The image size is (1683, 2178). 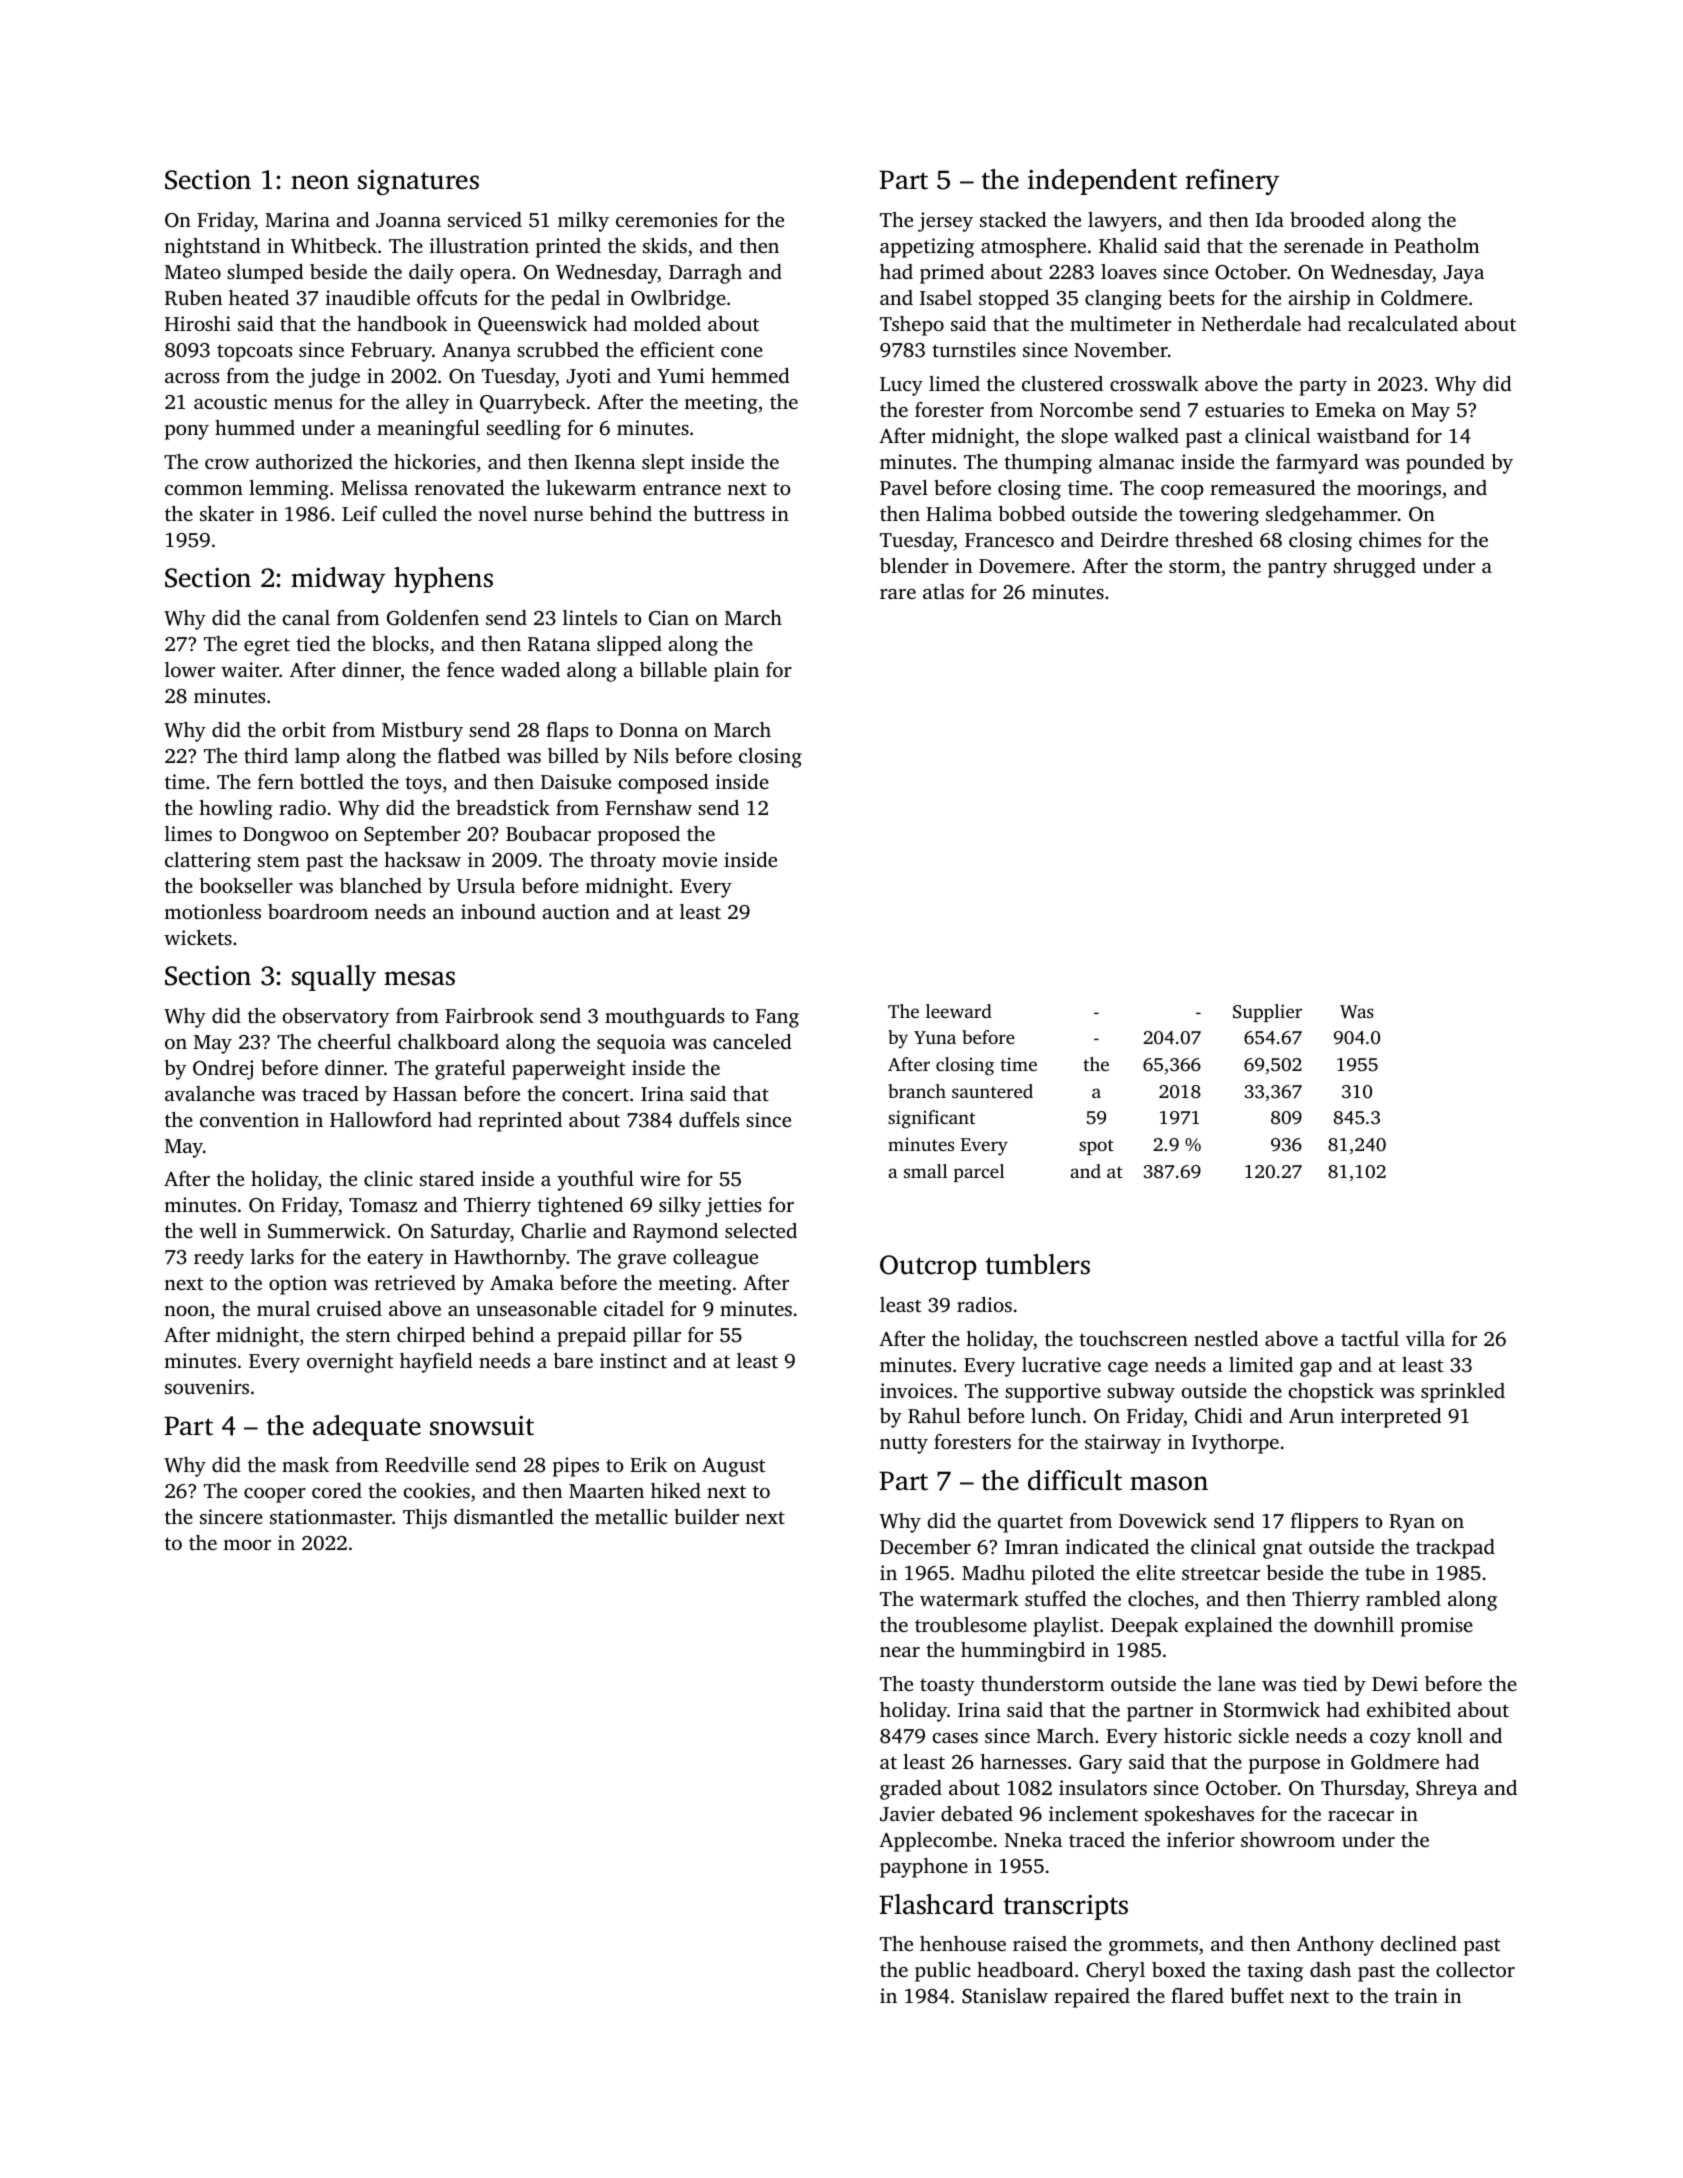 What do you see at coordinates (227, 513) in the image?
I see `skater` at bounding box center [227, 513].
